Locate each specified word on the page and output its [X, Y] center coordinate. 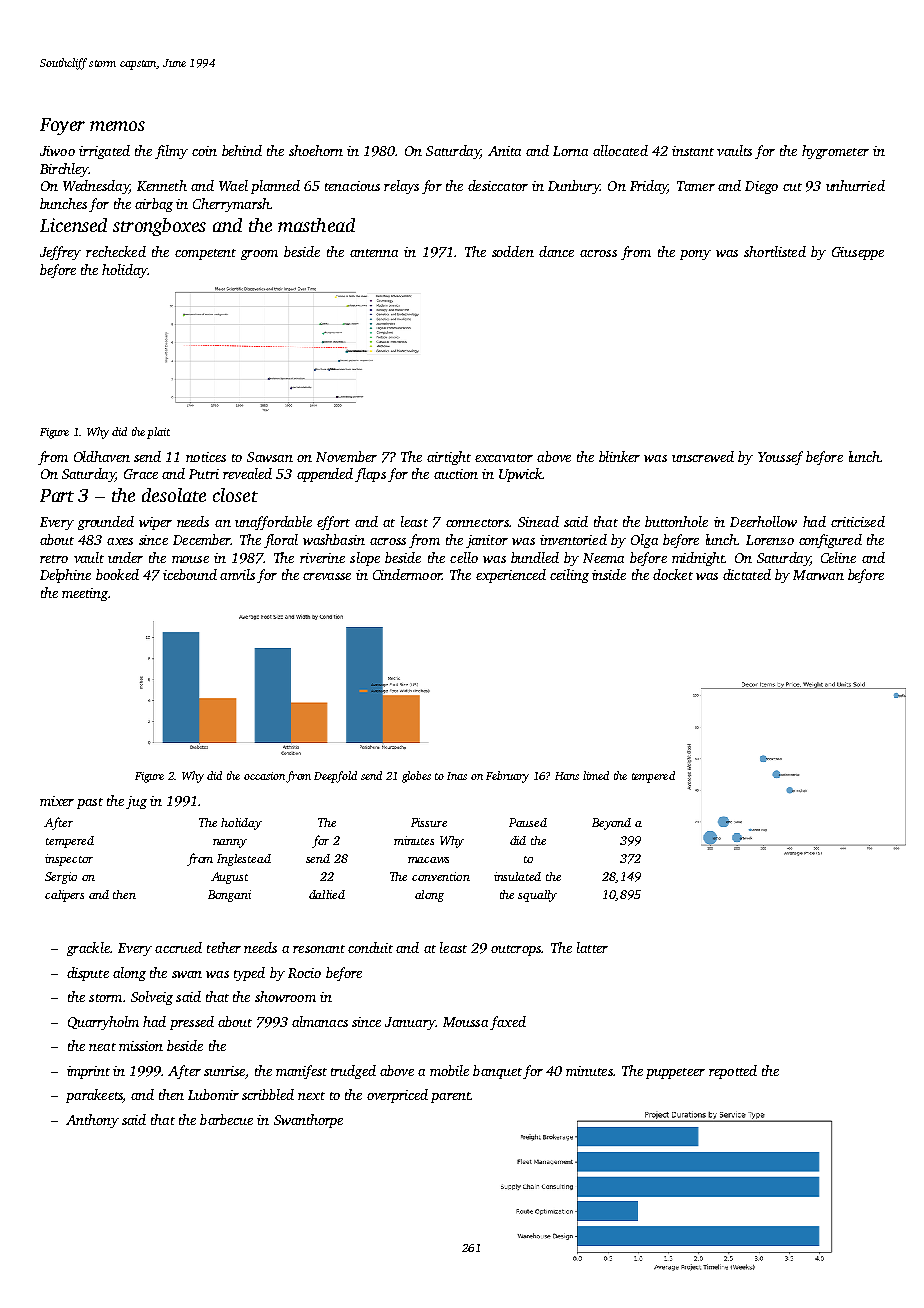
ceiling [569, 576]
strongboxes [159, 227]
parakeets [94, 1096]
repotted [733, 1072]
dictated [747, 574]
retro [54, 559]
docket [673, 574]
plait [158, 433]
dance [556, 251]
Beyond [611, 824]
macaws [428, 860]
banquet [497, 1072]
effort [333, 523]
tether [224, 947]
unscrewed [703, 456]
